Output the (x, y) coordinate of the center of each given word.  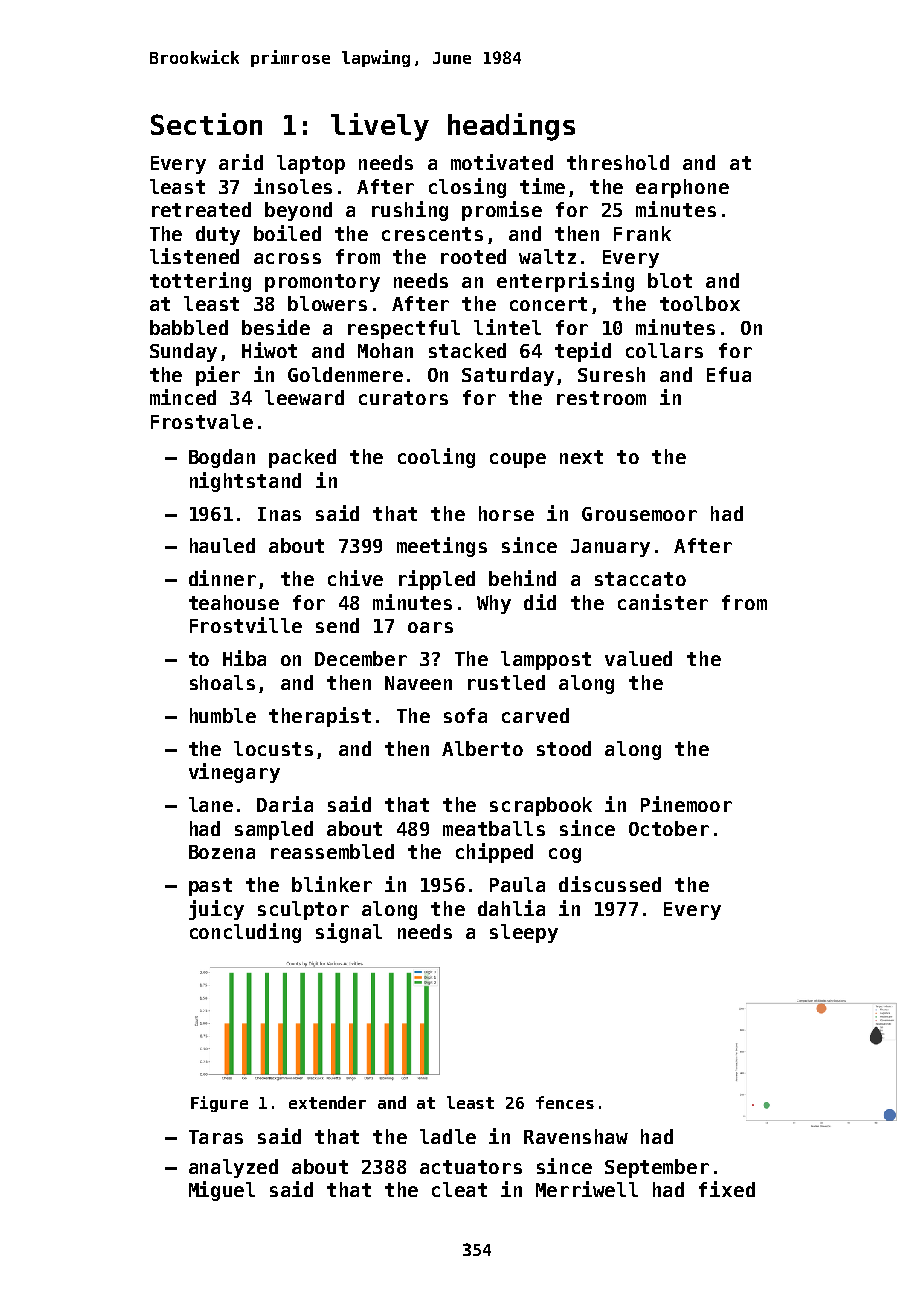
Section (206, 124)
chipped (494, 853)
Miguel (222, 1191)
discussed (610, 884)
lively (380, 127)
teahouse (234, 602)
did (540, 602)
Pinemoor (686, 804)
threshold (618, 162)
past (210, 887)
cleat (459, 1189)
